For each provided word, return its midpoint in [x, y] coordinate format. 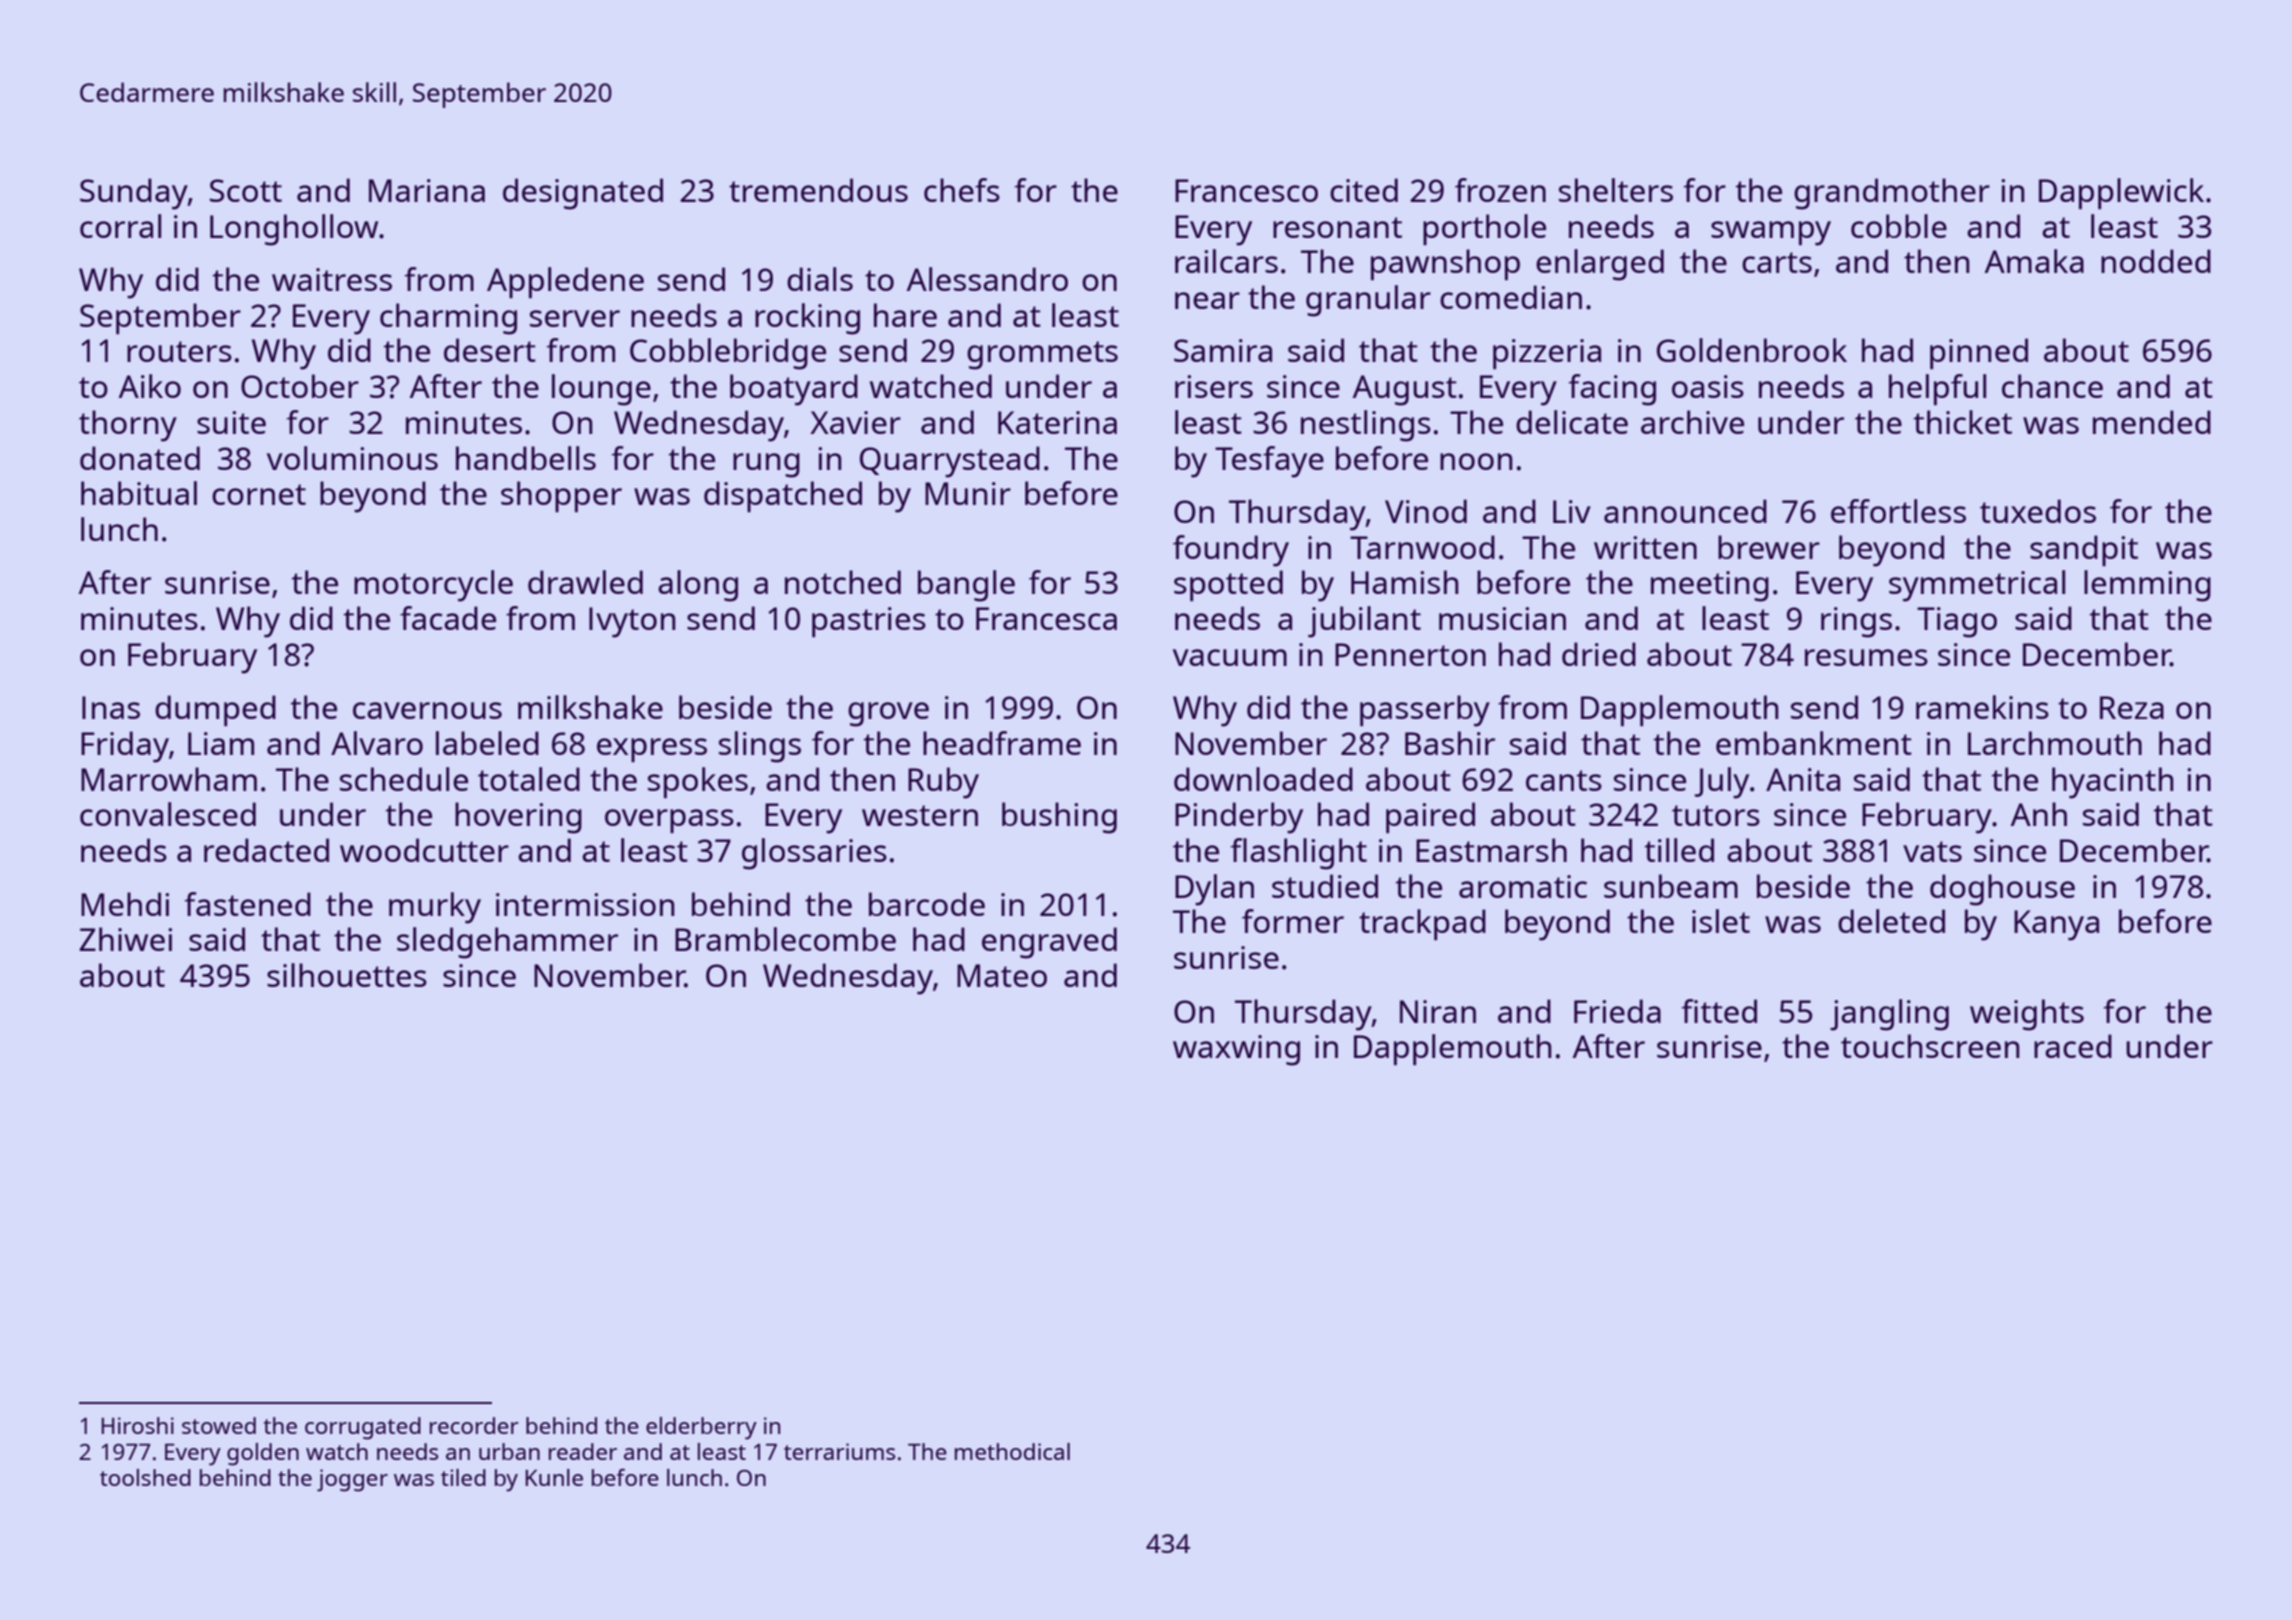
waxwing [1236, 1050]
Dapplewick [2121, 193]
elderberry [701, 1428]
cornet [259, 494]
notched [843, 582]
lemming [2147, 586]
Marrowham [169, 779]
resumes [1866, 657]
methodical [1012, 1451]
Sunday [134, 194]
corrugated [363, 1428]
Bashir [1450, 743]
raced [2073, 1046]
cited [1364, 190]
